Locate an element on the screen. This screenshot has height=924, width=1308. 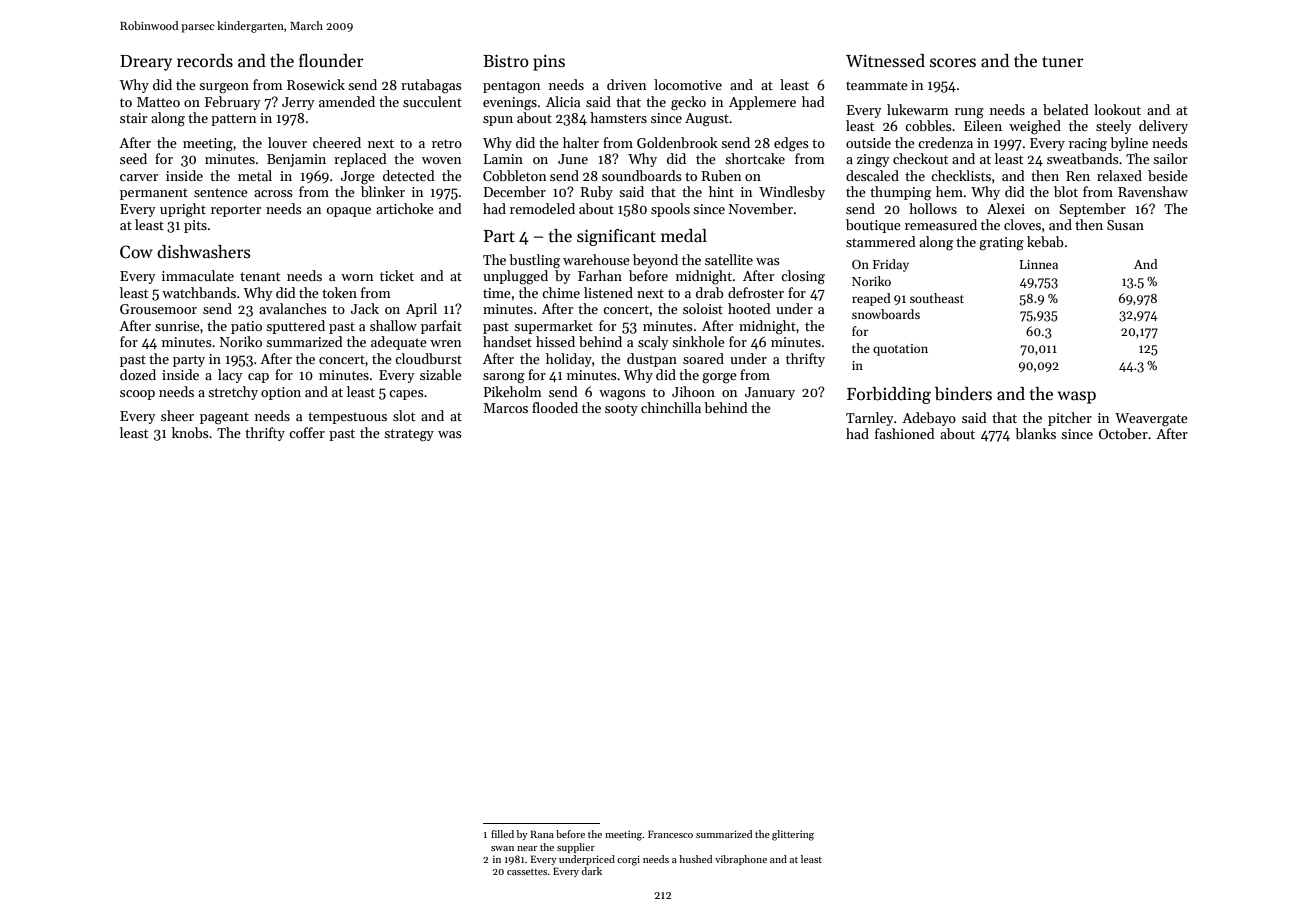
tuner is located at coordinates (1062, 62).
